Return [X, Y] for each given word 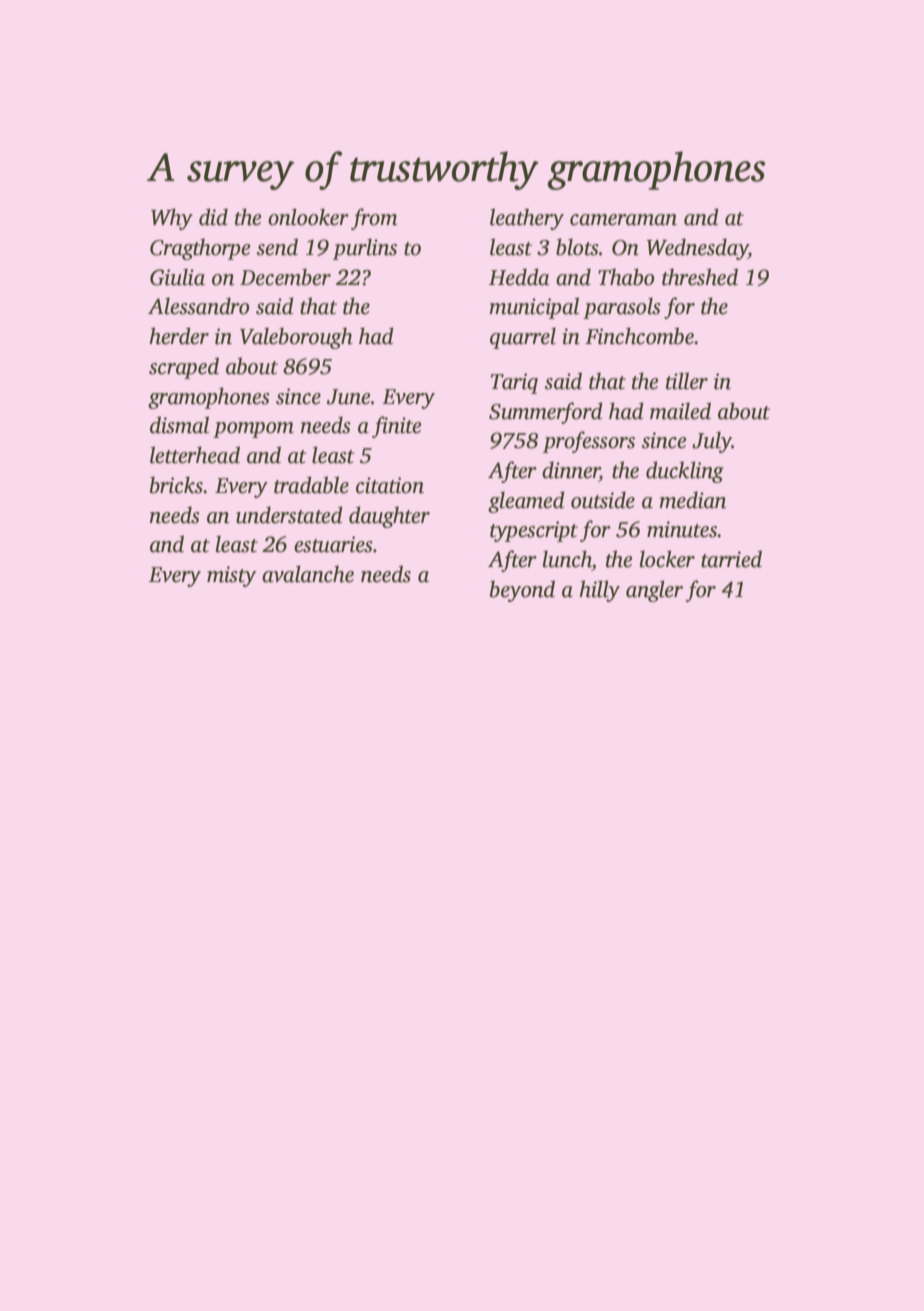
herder [179, 336]
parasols [622, 308]
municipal [534, 308]
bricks [176, 485]
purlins [365, 249]
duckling [685, 472]
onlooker [308, 217]
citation [390, 485]
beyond [522, 591]
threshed [700, 277]
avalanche [308, 574]
